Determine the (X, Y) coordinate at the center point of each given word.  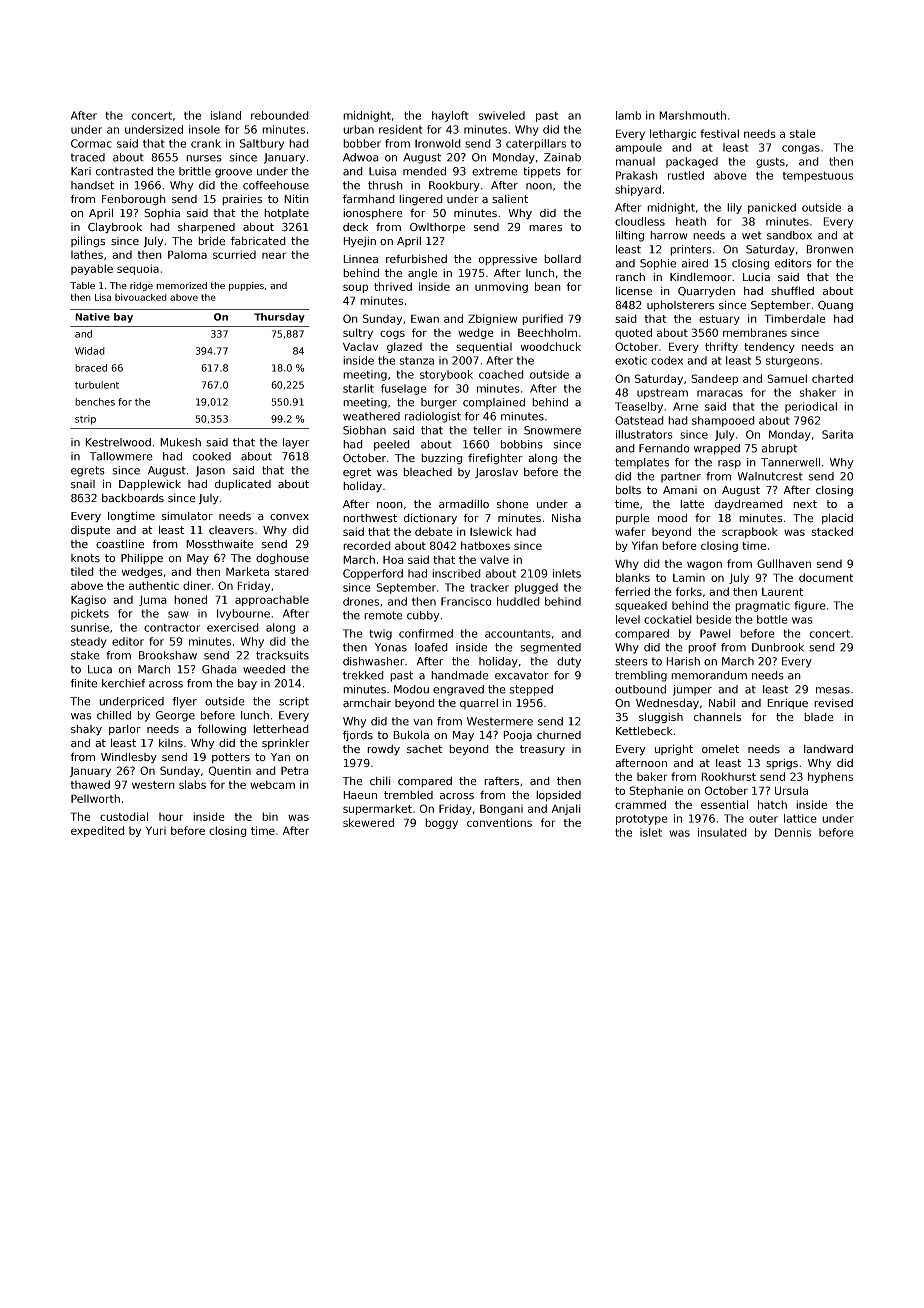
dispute (90, 530)
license (634, 291)
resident (401, 129)
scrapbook (750, 532)
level (628, 619)
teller (487, 430)
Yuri (156, 830)
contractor (172, 628)
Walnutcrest (770, 476)
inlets (567, 573)
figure (810, 606)
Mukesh (180, 442)
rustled (686, 175)
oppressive (508, 260)
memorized (181, 285)
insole (204, 129)
